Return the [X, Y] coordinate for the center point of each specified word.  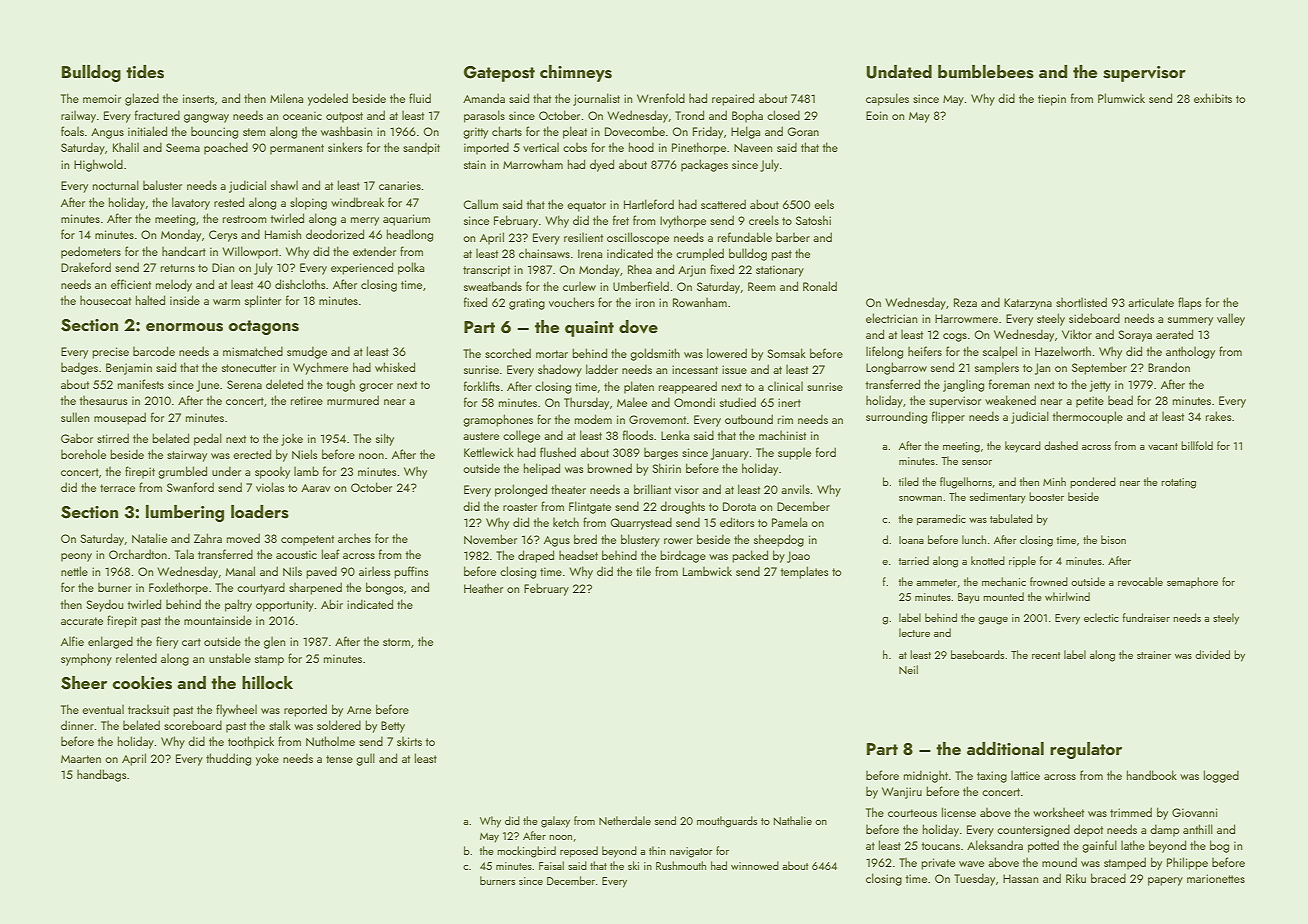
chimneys [576, 73]
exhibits [1213, 98]
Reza [965, 302]
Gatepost [499, 74]
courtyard [261, 588]
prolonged [521, 490]
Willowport [250, 252]
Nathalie [793, 820]
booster [1046, 496]
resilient [583, 237]
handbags [102, 775]
